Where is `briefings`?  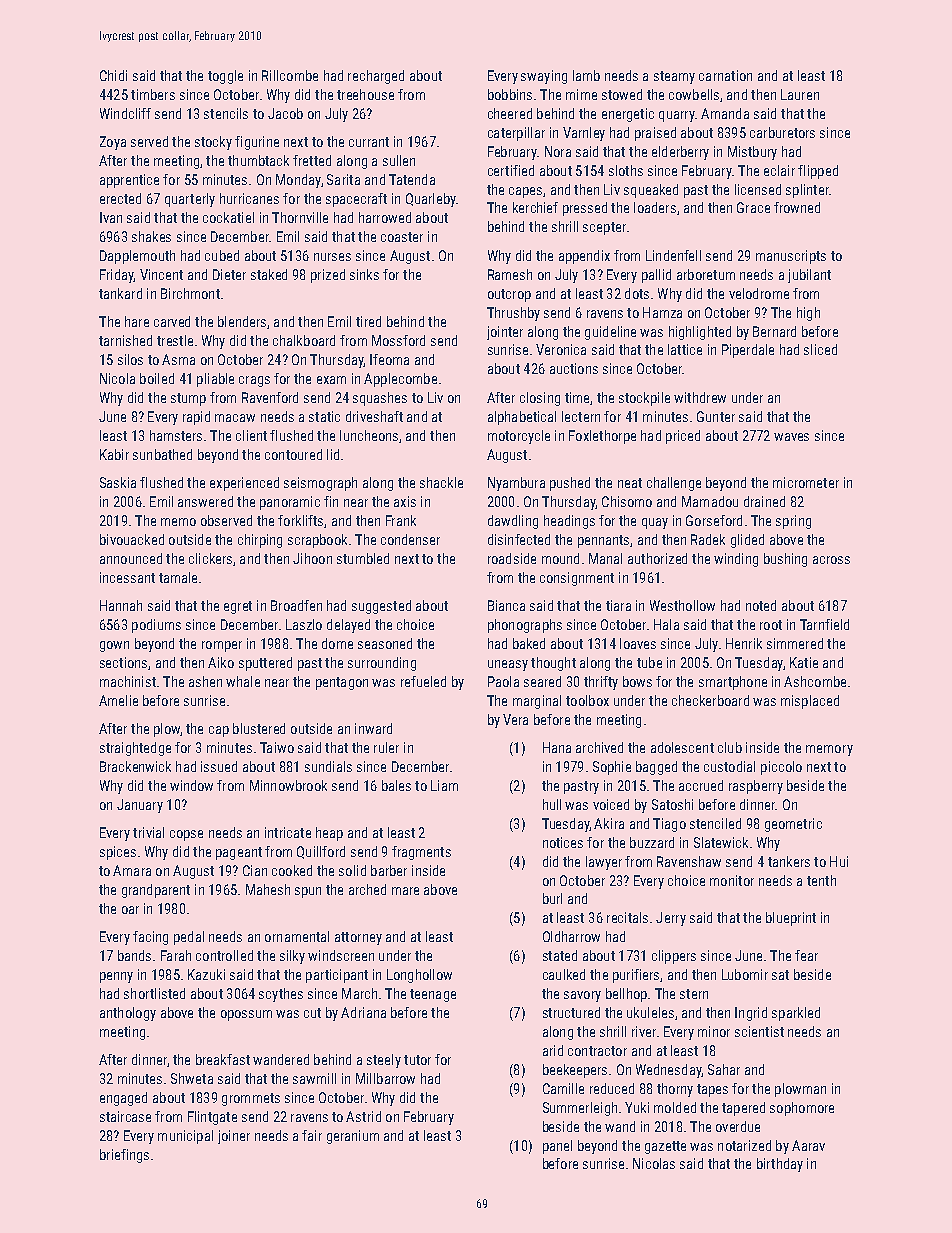
briefings is located at coordinates (124, 1156).
